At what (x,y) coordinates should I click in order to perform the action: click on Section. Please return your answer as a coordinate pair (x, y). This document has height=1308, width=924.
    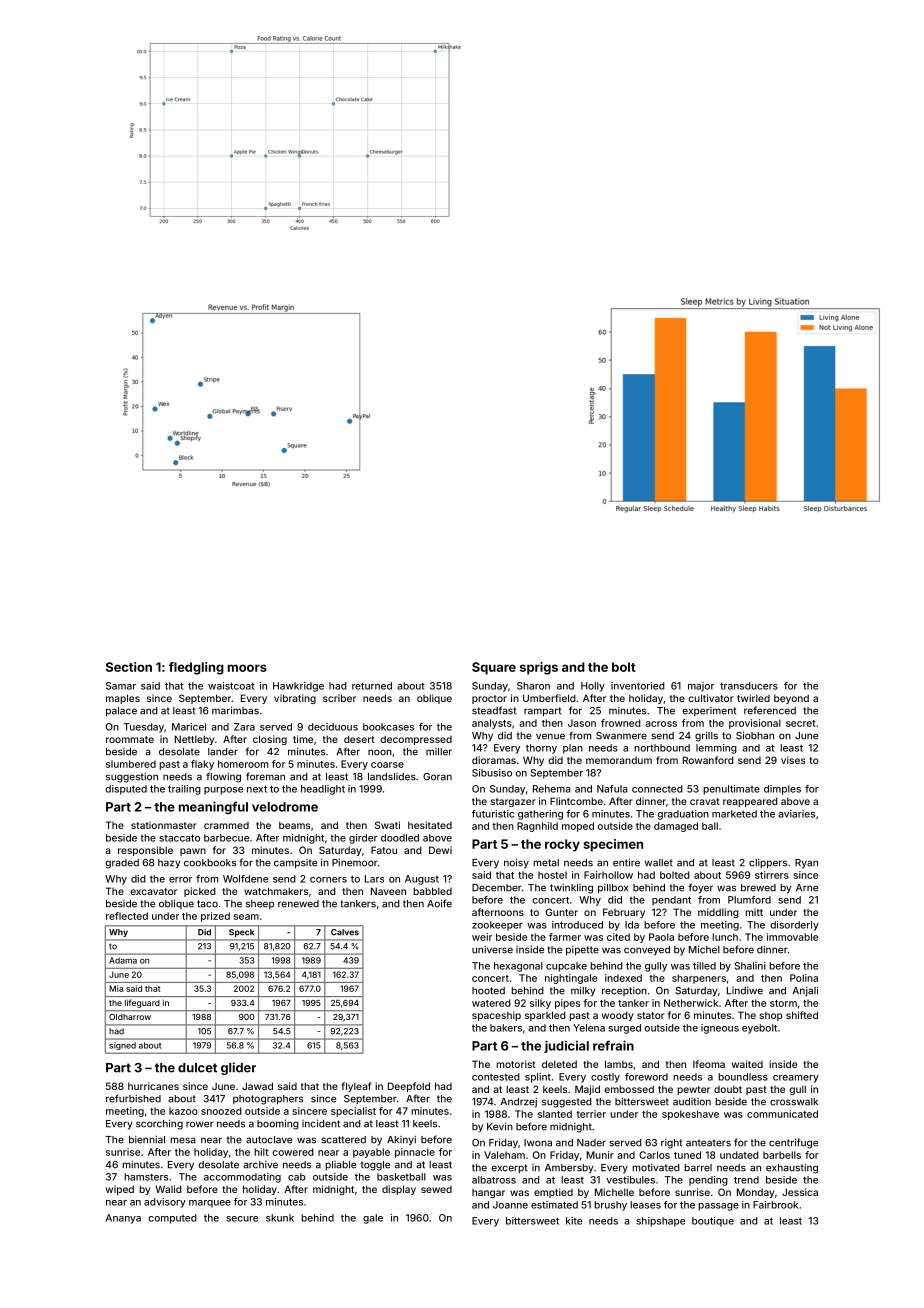
    Looking at the image, I should click on (129, 667).
